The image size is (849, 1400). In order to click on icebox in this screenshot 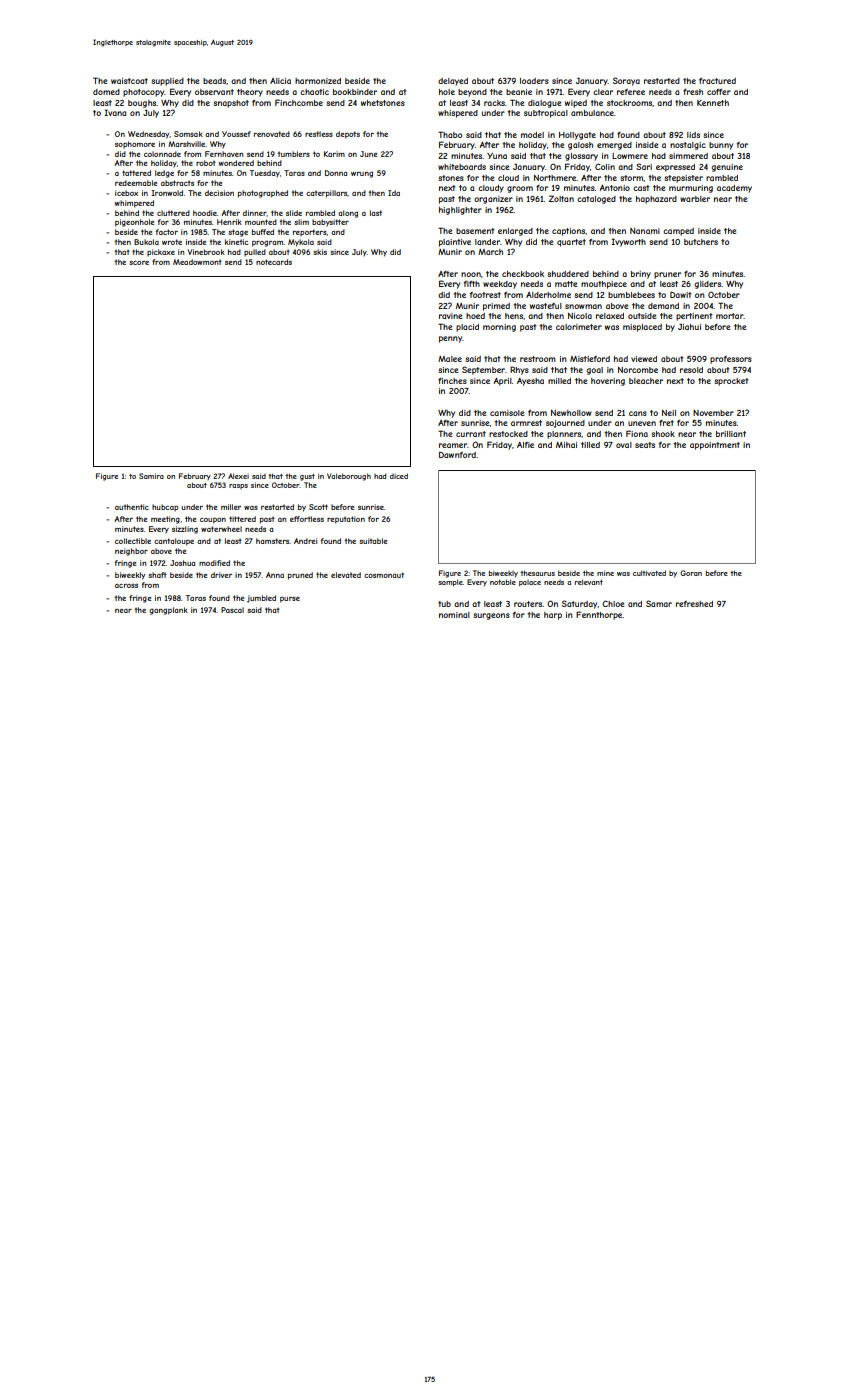, I will do `click(126, 193)`.
